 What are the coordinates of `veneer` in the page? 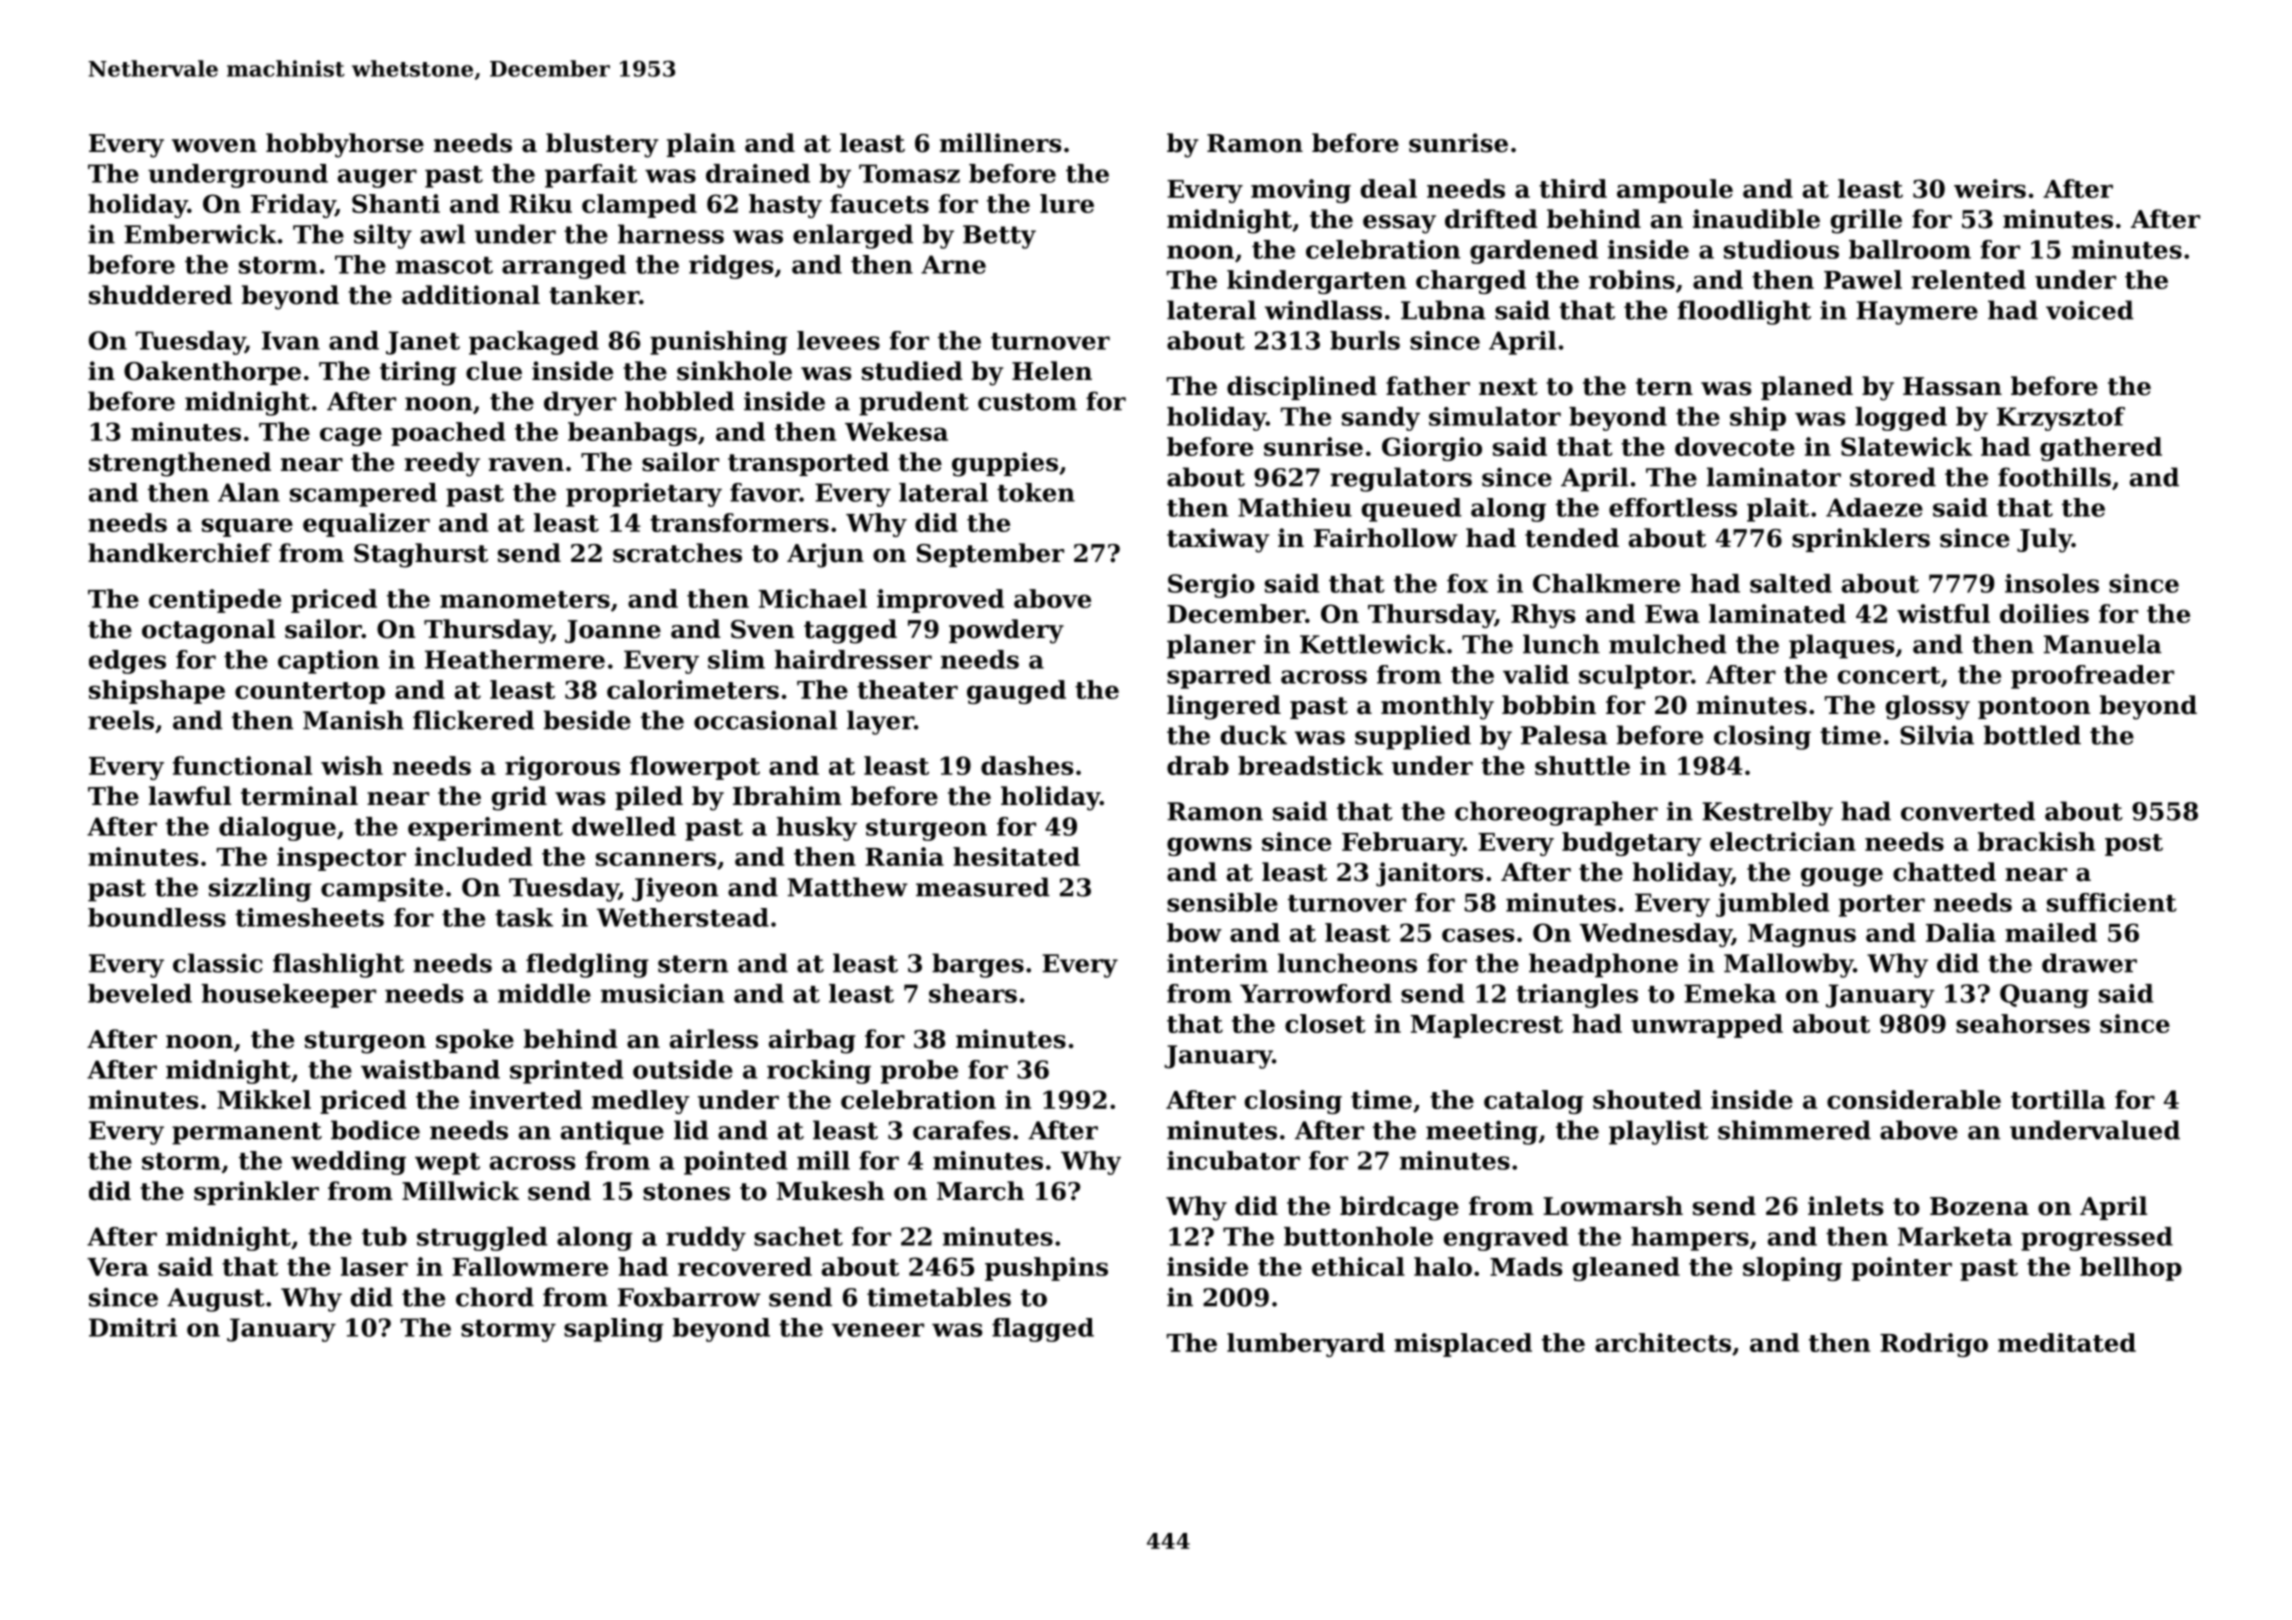 It's located at (878, 1330).
